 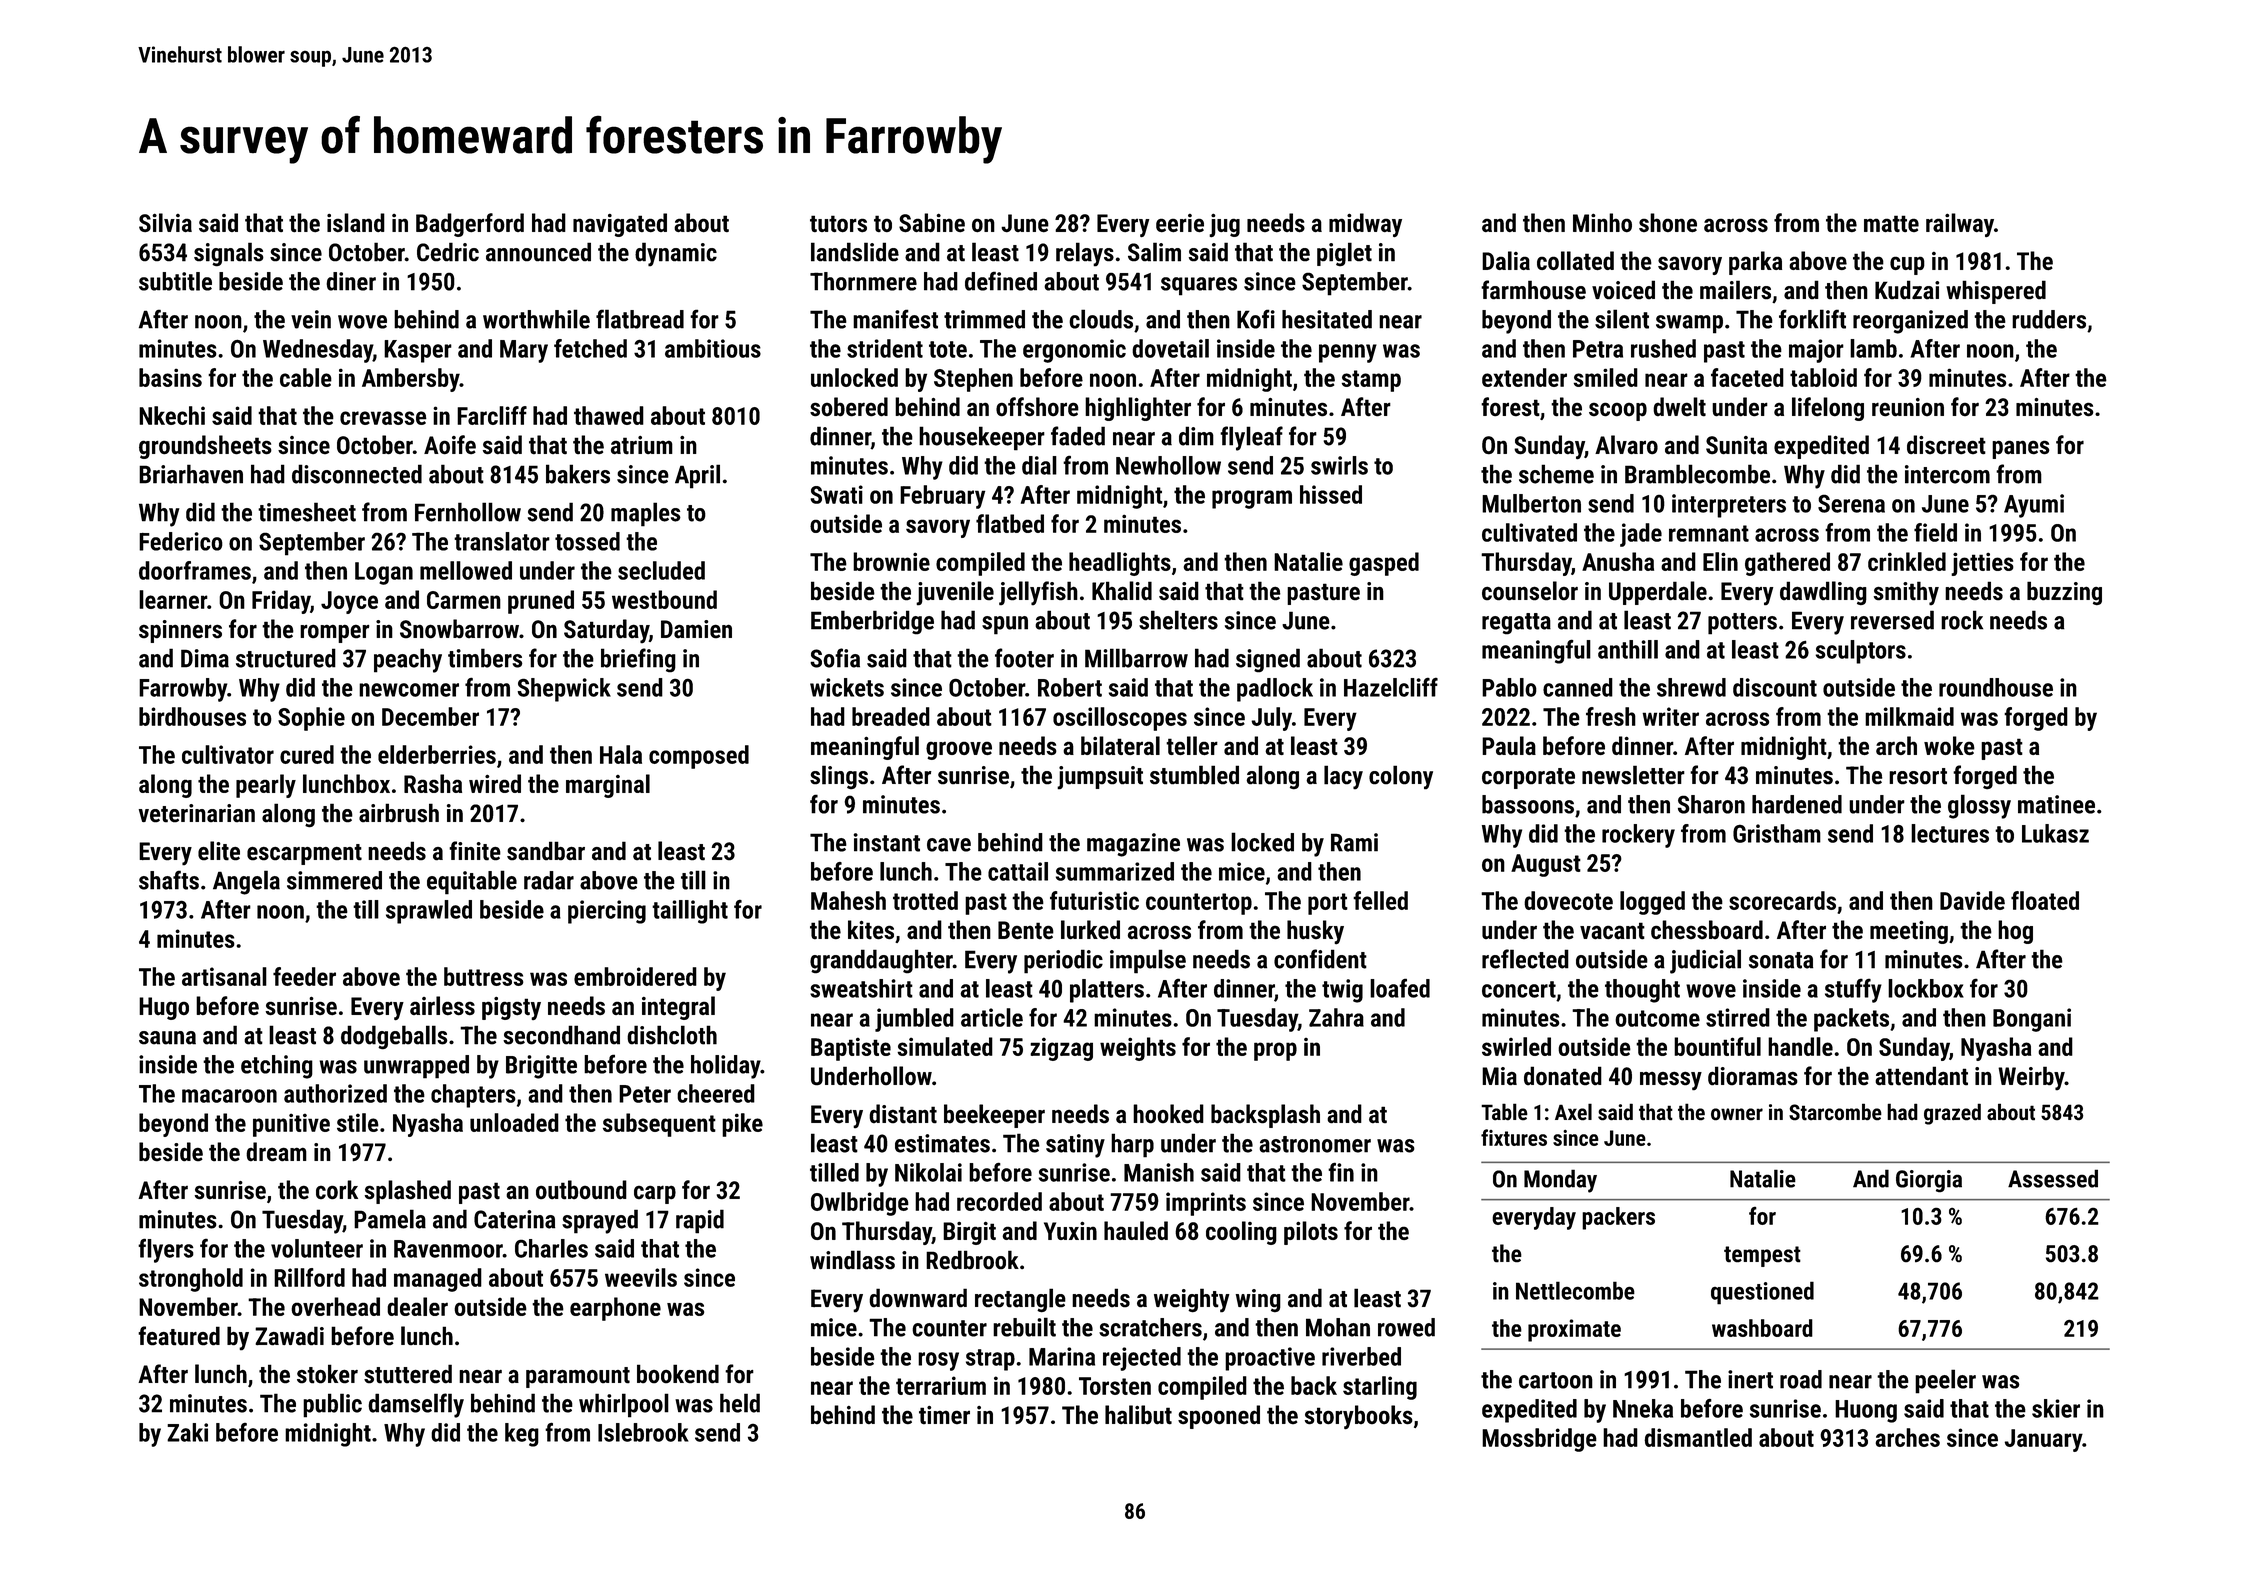 What do you see at coordinates (1039, 465) in the screenshot?
I see `dial` at bounding box center [1039, 465].
